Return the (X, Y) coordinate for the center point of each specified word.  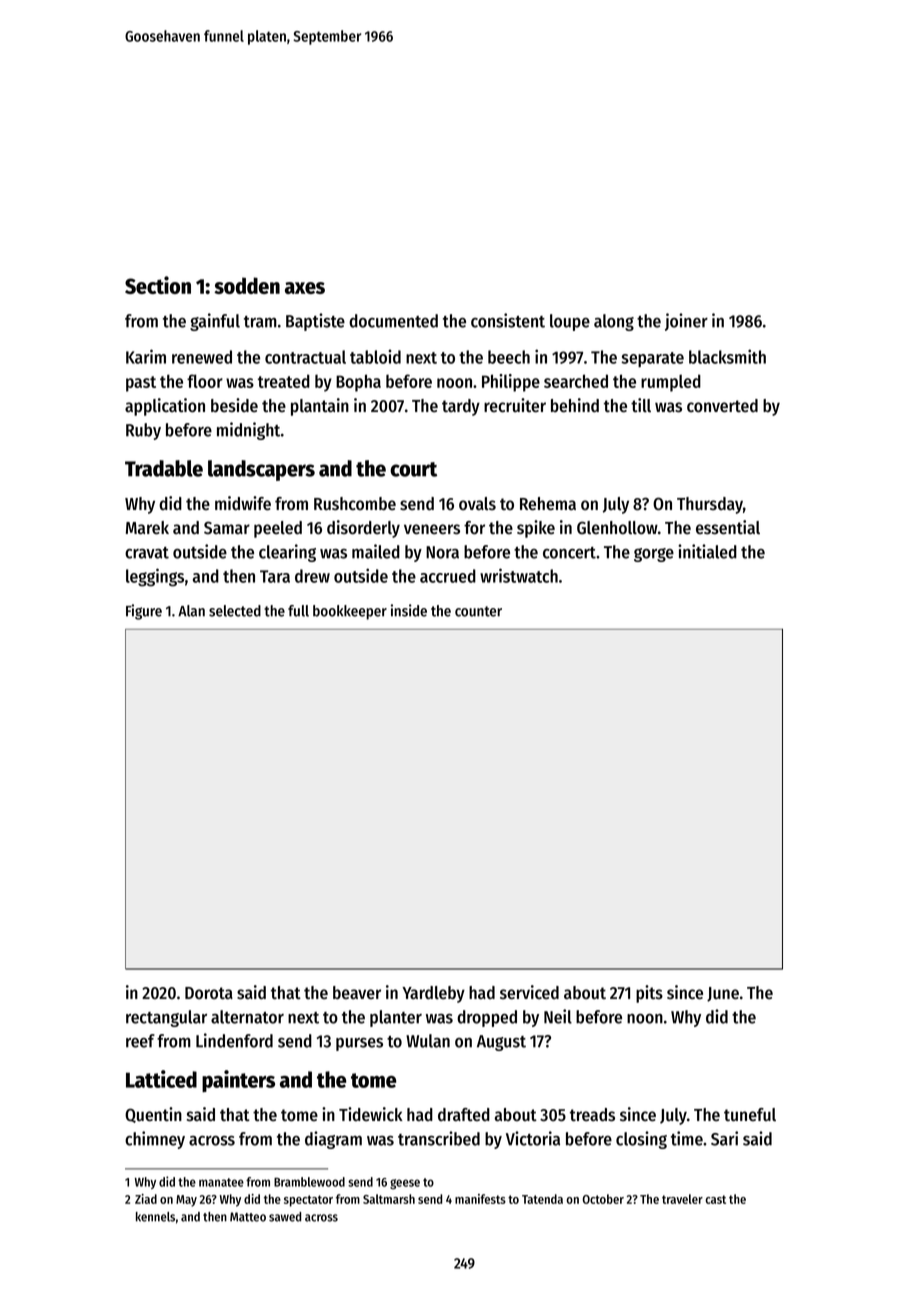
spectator (308, 1201)
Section (158, 285)
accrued (448, 576)
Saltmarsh (389, 1199)
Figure (144, 612)
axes (305, 288)
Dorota (209, 993)
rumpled (671, 383)
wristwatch (519, 575)
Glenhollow (617, 528)
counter (478, 611)
